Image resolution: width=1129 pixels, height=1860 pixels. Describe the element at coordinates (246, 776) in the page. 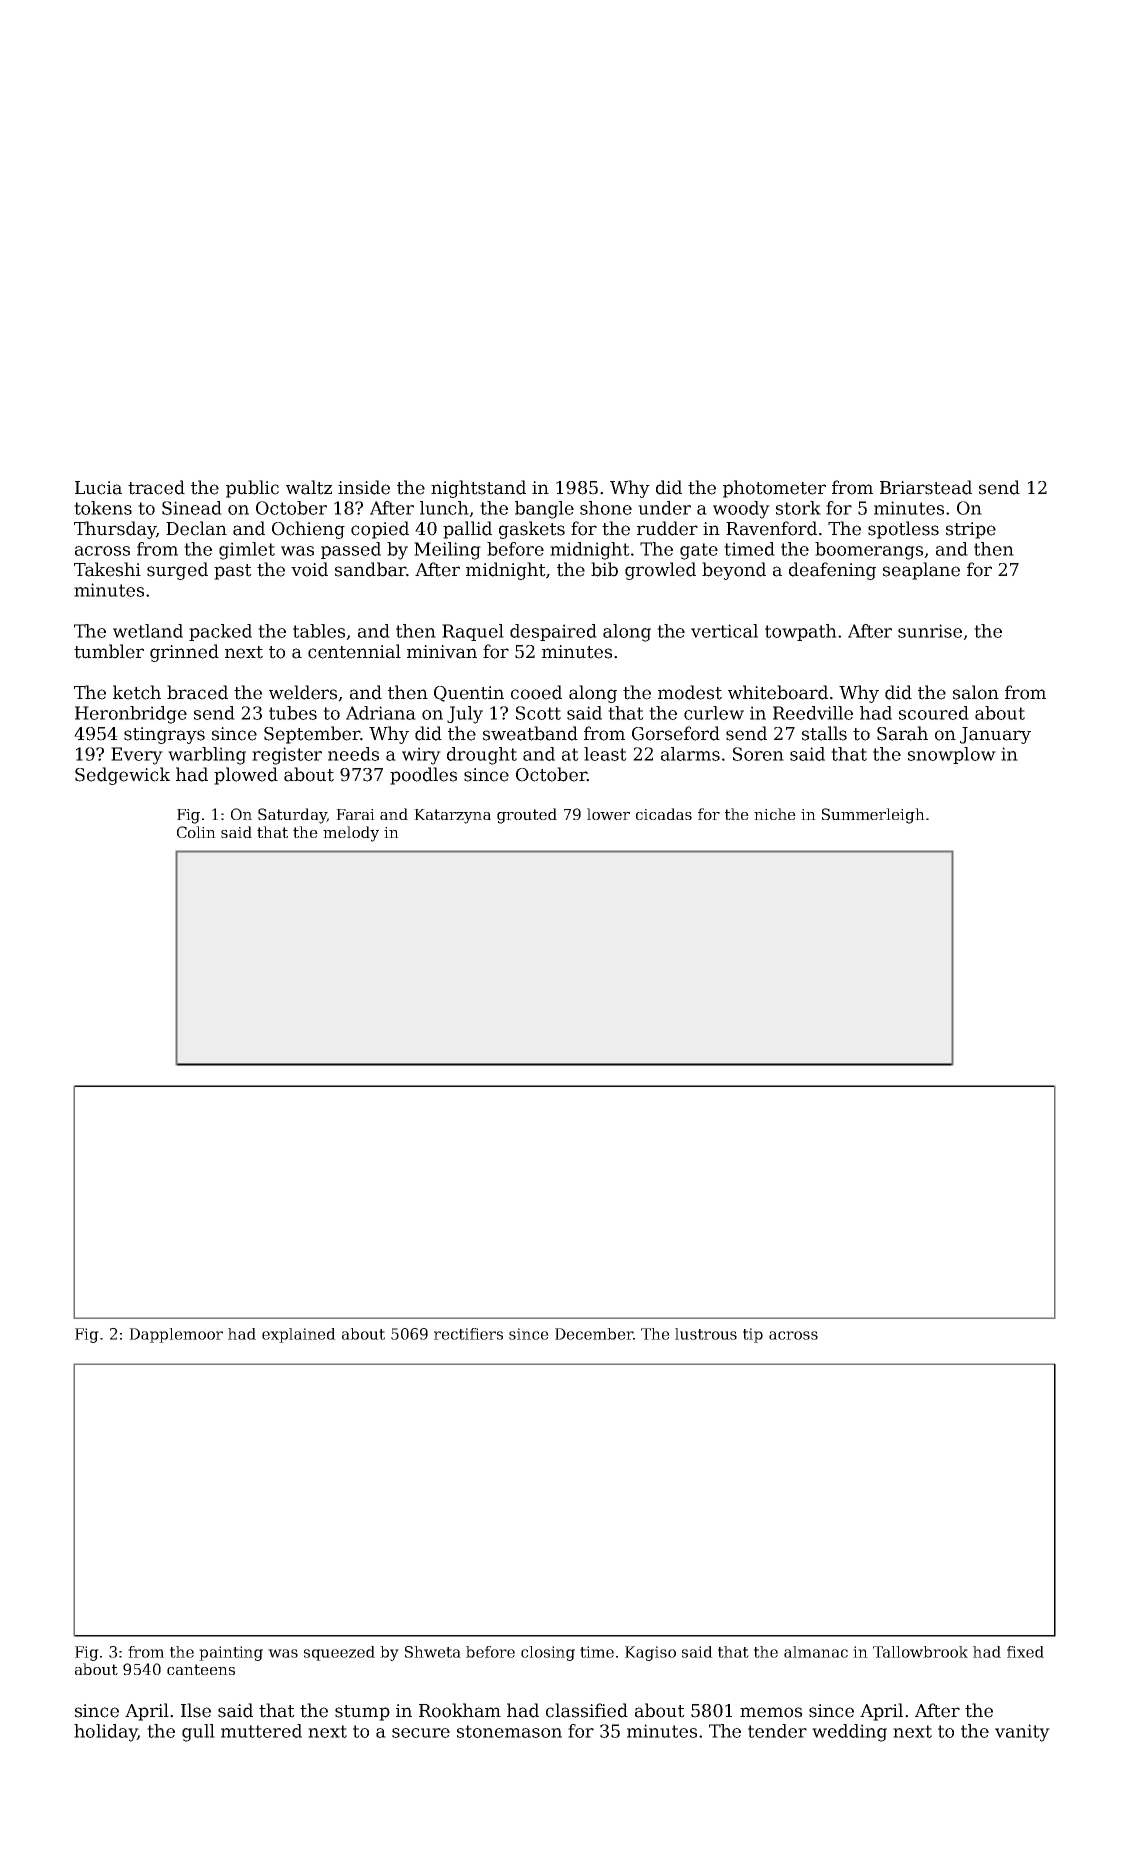

I see `plowed` at that location.
